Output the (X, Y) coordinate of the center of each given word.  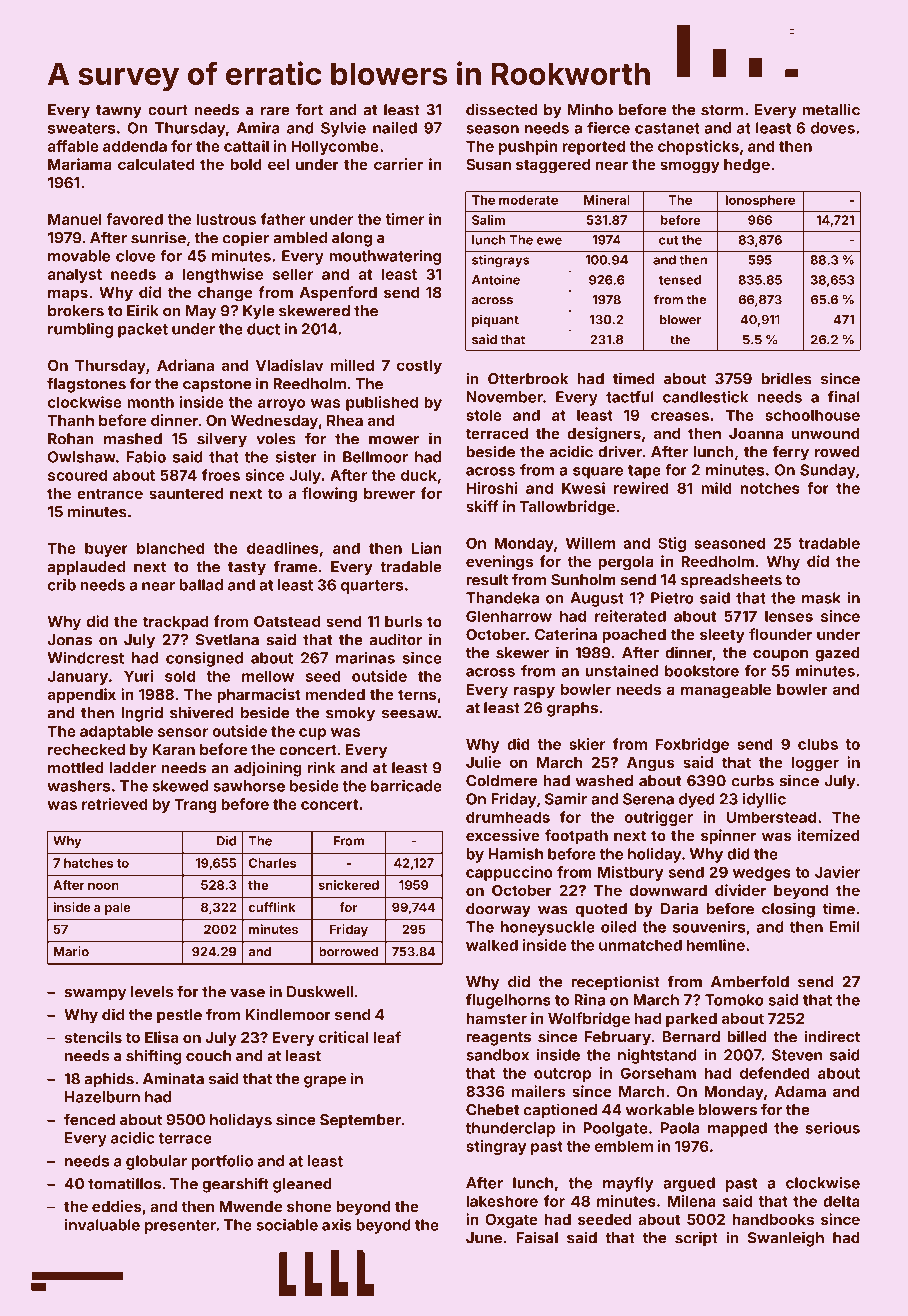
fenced (89, 1119)
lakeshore (502, 1201)
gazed (837, 654)
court (168, 110)
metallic (831, 109)
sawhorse (249, 786)
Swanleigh (785, 1239)
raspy (534, 692)
